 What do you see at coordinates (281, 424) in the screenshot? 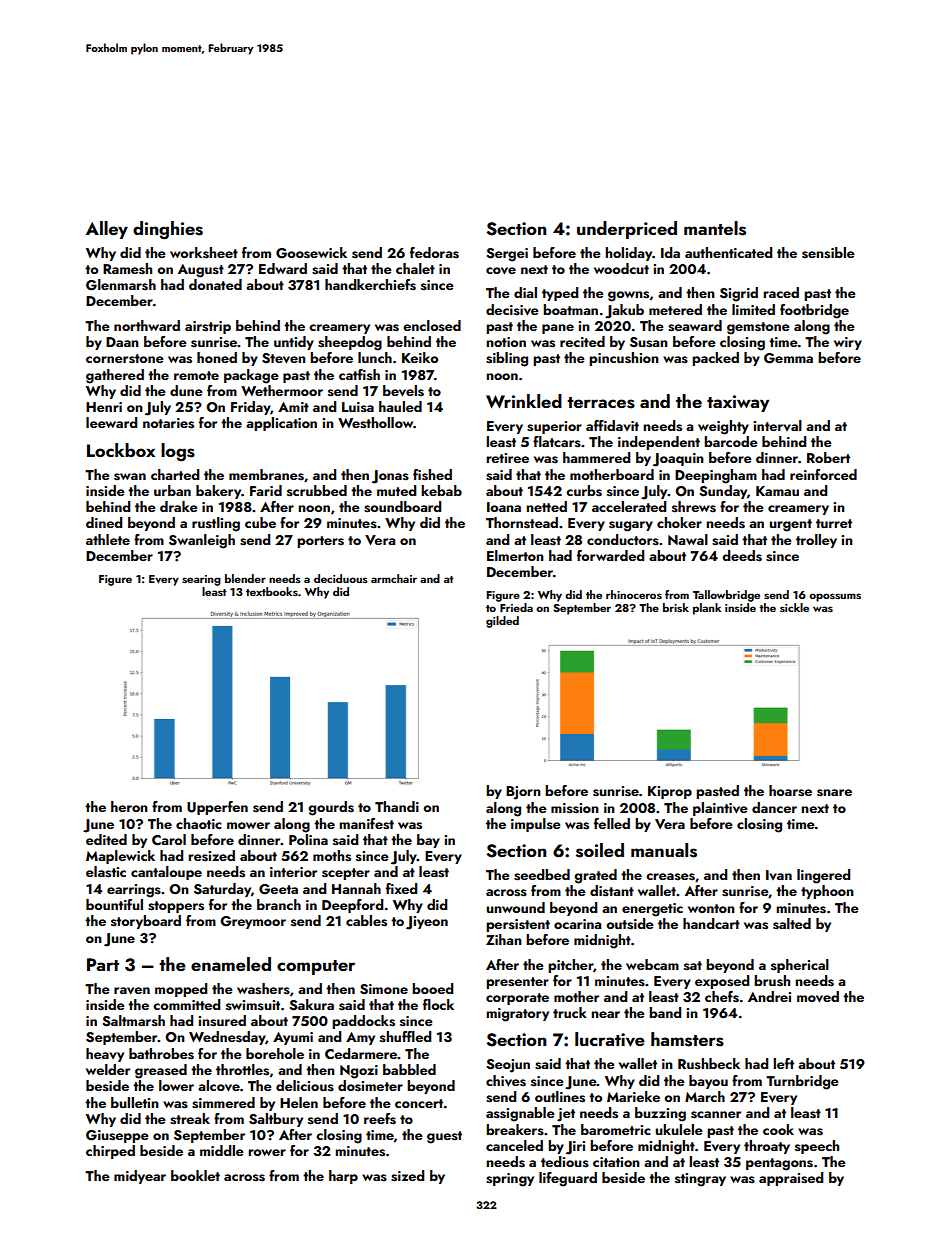
I see `application` at bounding box center [281, 424].
